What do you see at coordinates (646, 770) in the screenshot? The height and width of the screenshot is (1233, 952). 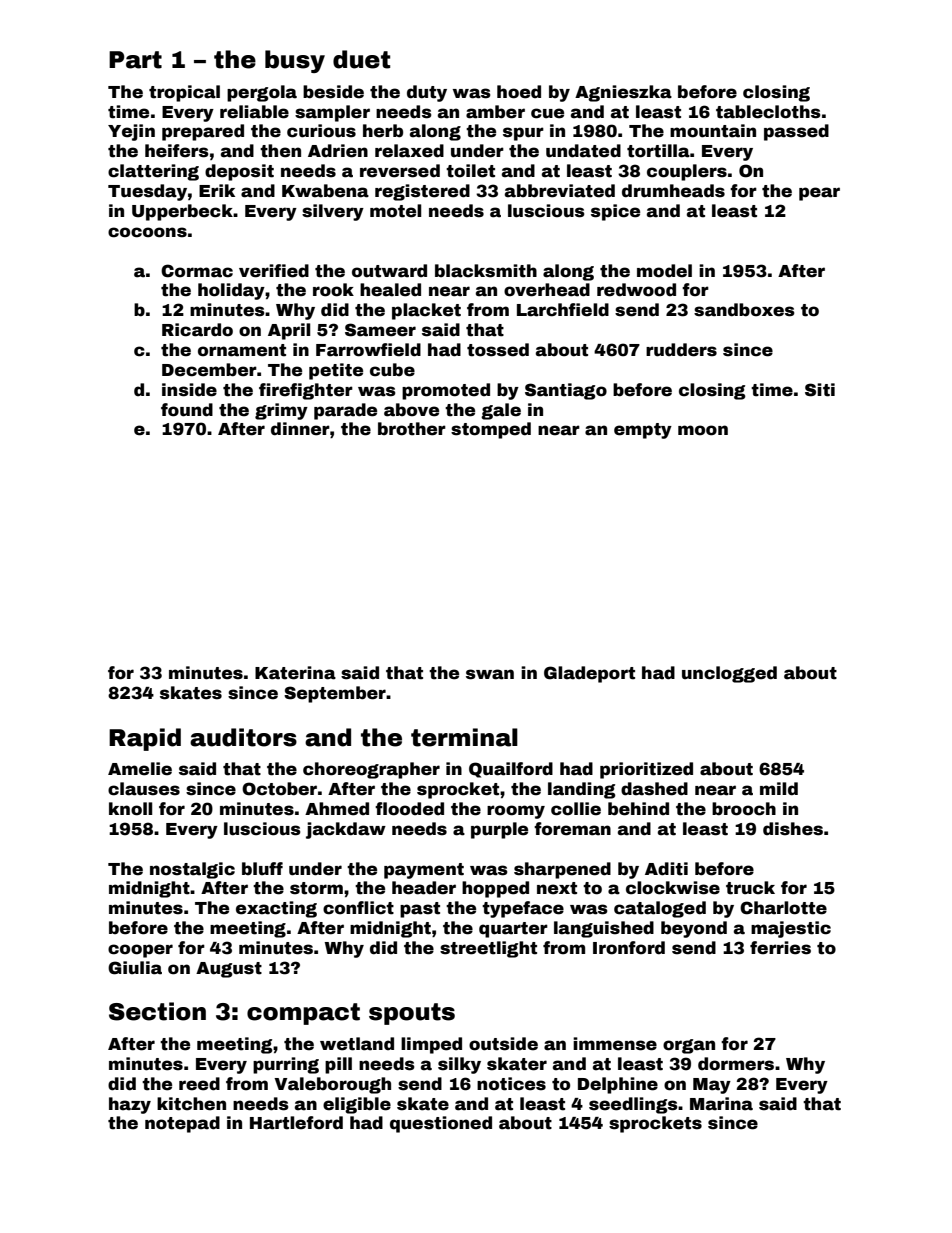 I see `prioritized` at bounding box center [646, 770].
